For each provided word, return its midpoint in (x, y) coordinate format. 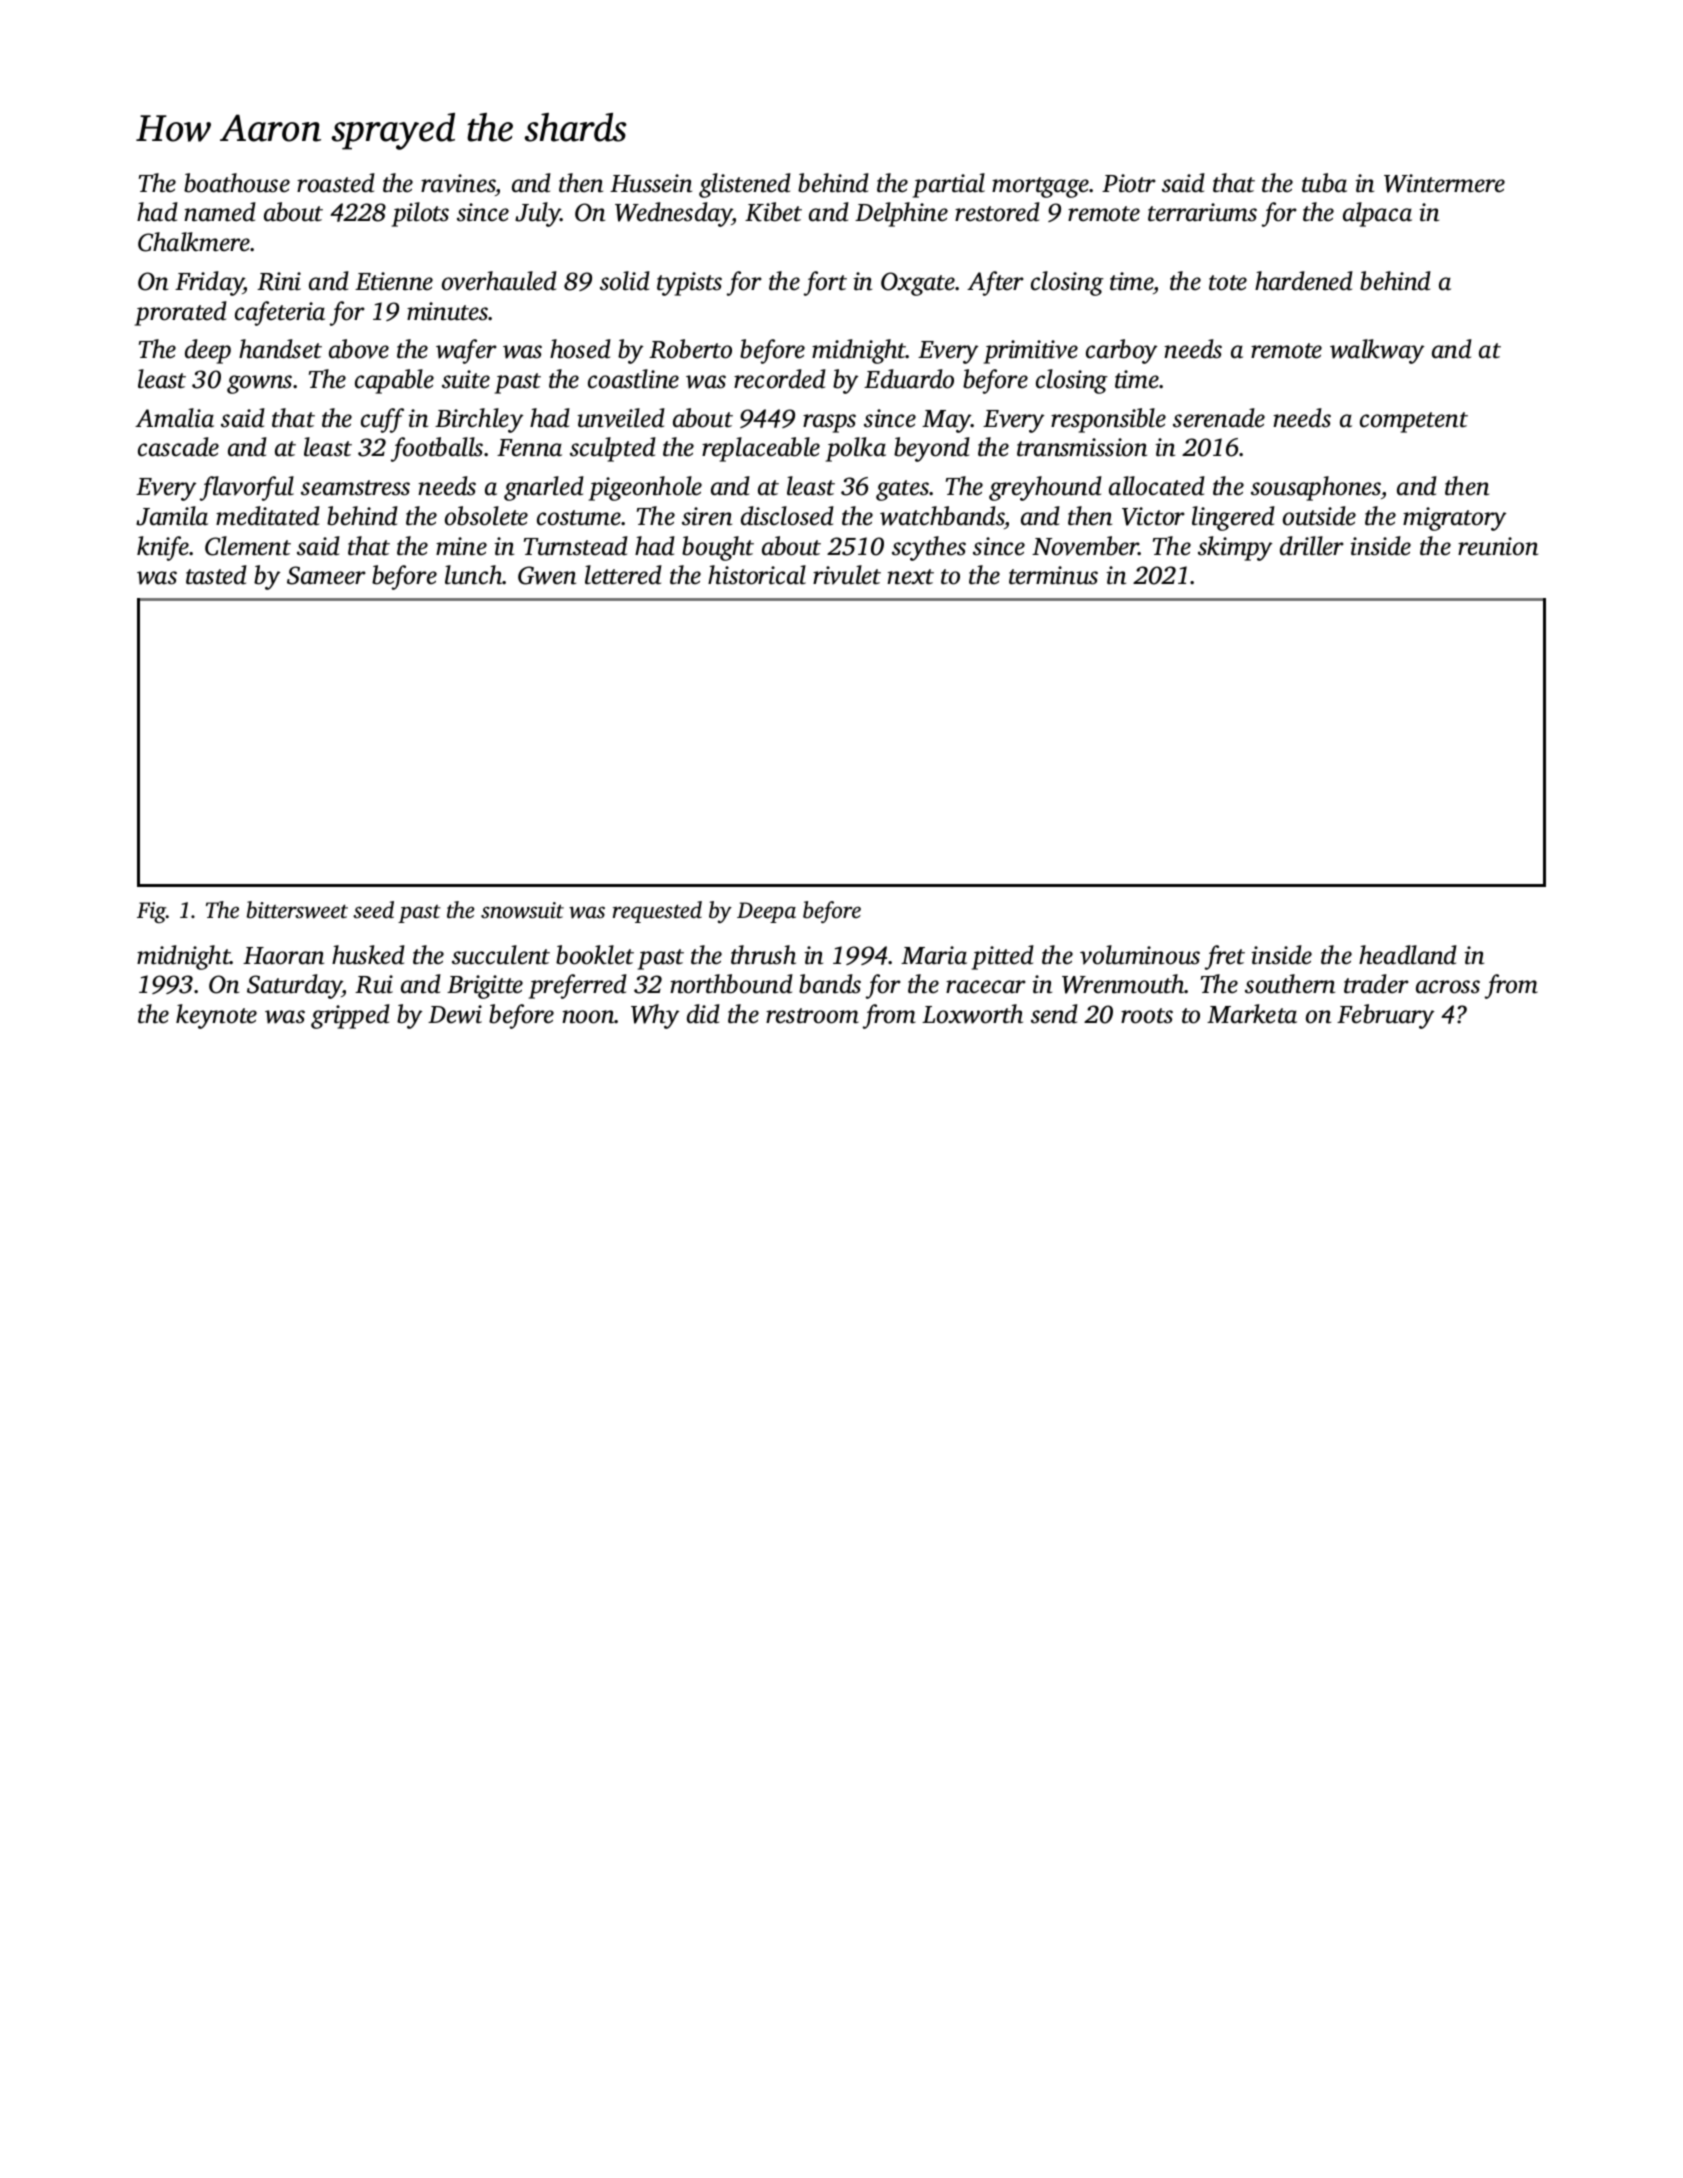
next (910, 577)
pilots (420, 214)
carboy (1121, 351)
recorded (780, 379)
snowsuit (522, 910)
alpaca (1377, 214)
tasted (216, 575)
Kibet (773, 212)
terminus (1053, 575)
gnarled (544, 488)
